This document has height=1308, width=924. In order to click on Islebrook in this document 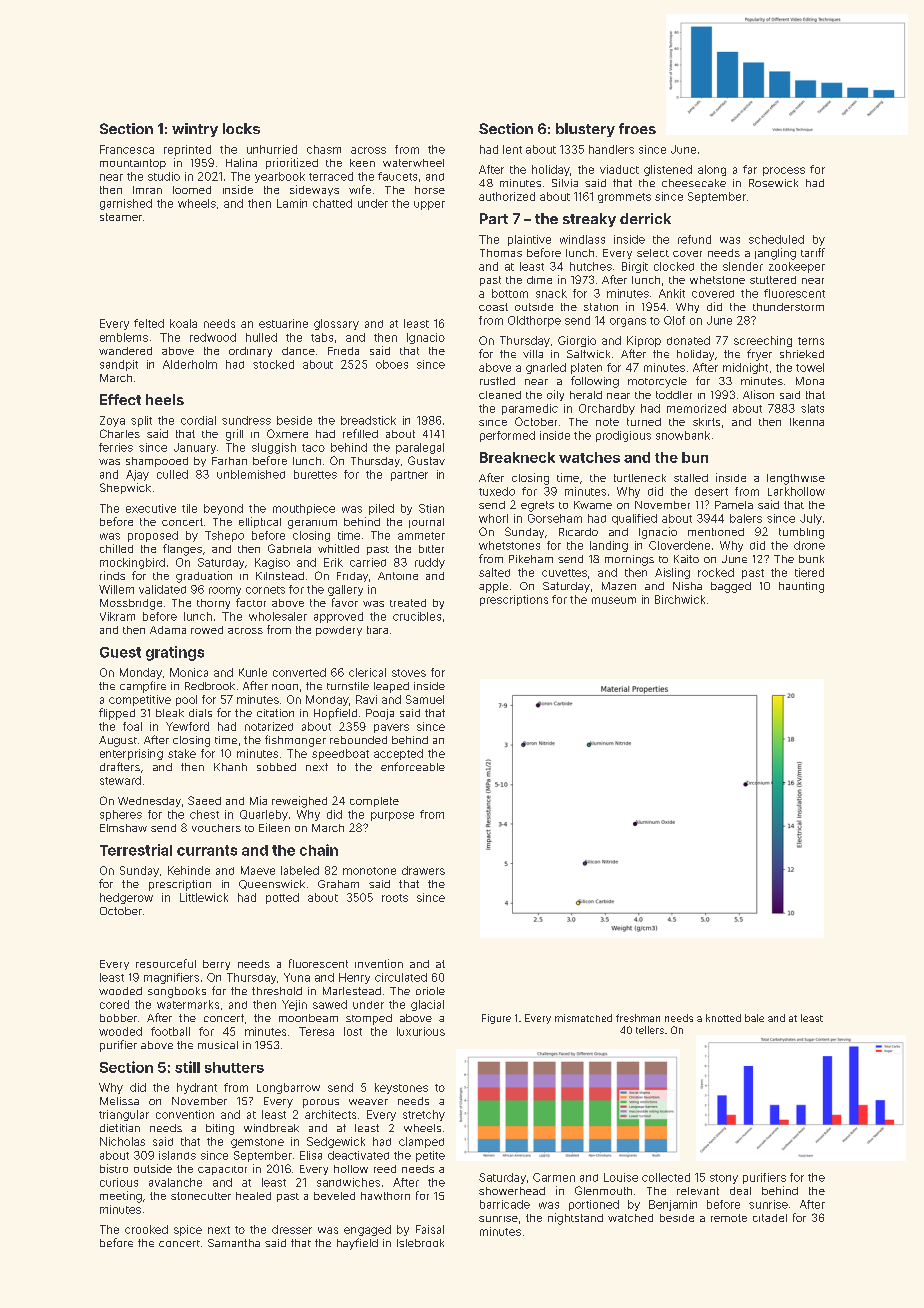, I will do `click(420, 1243)`.
